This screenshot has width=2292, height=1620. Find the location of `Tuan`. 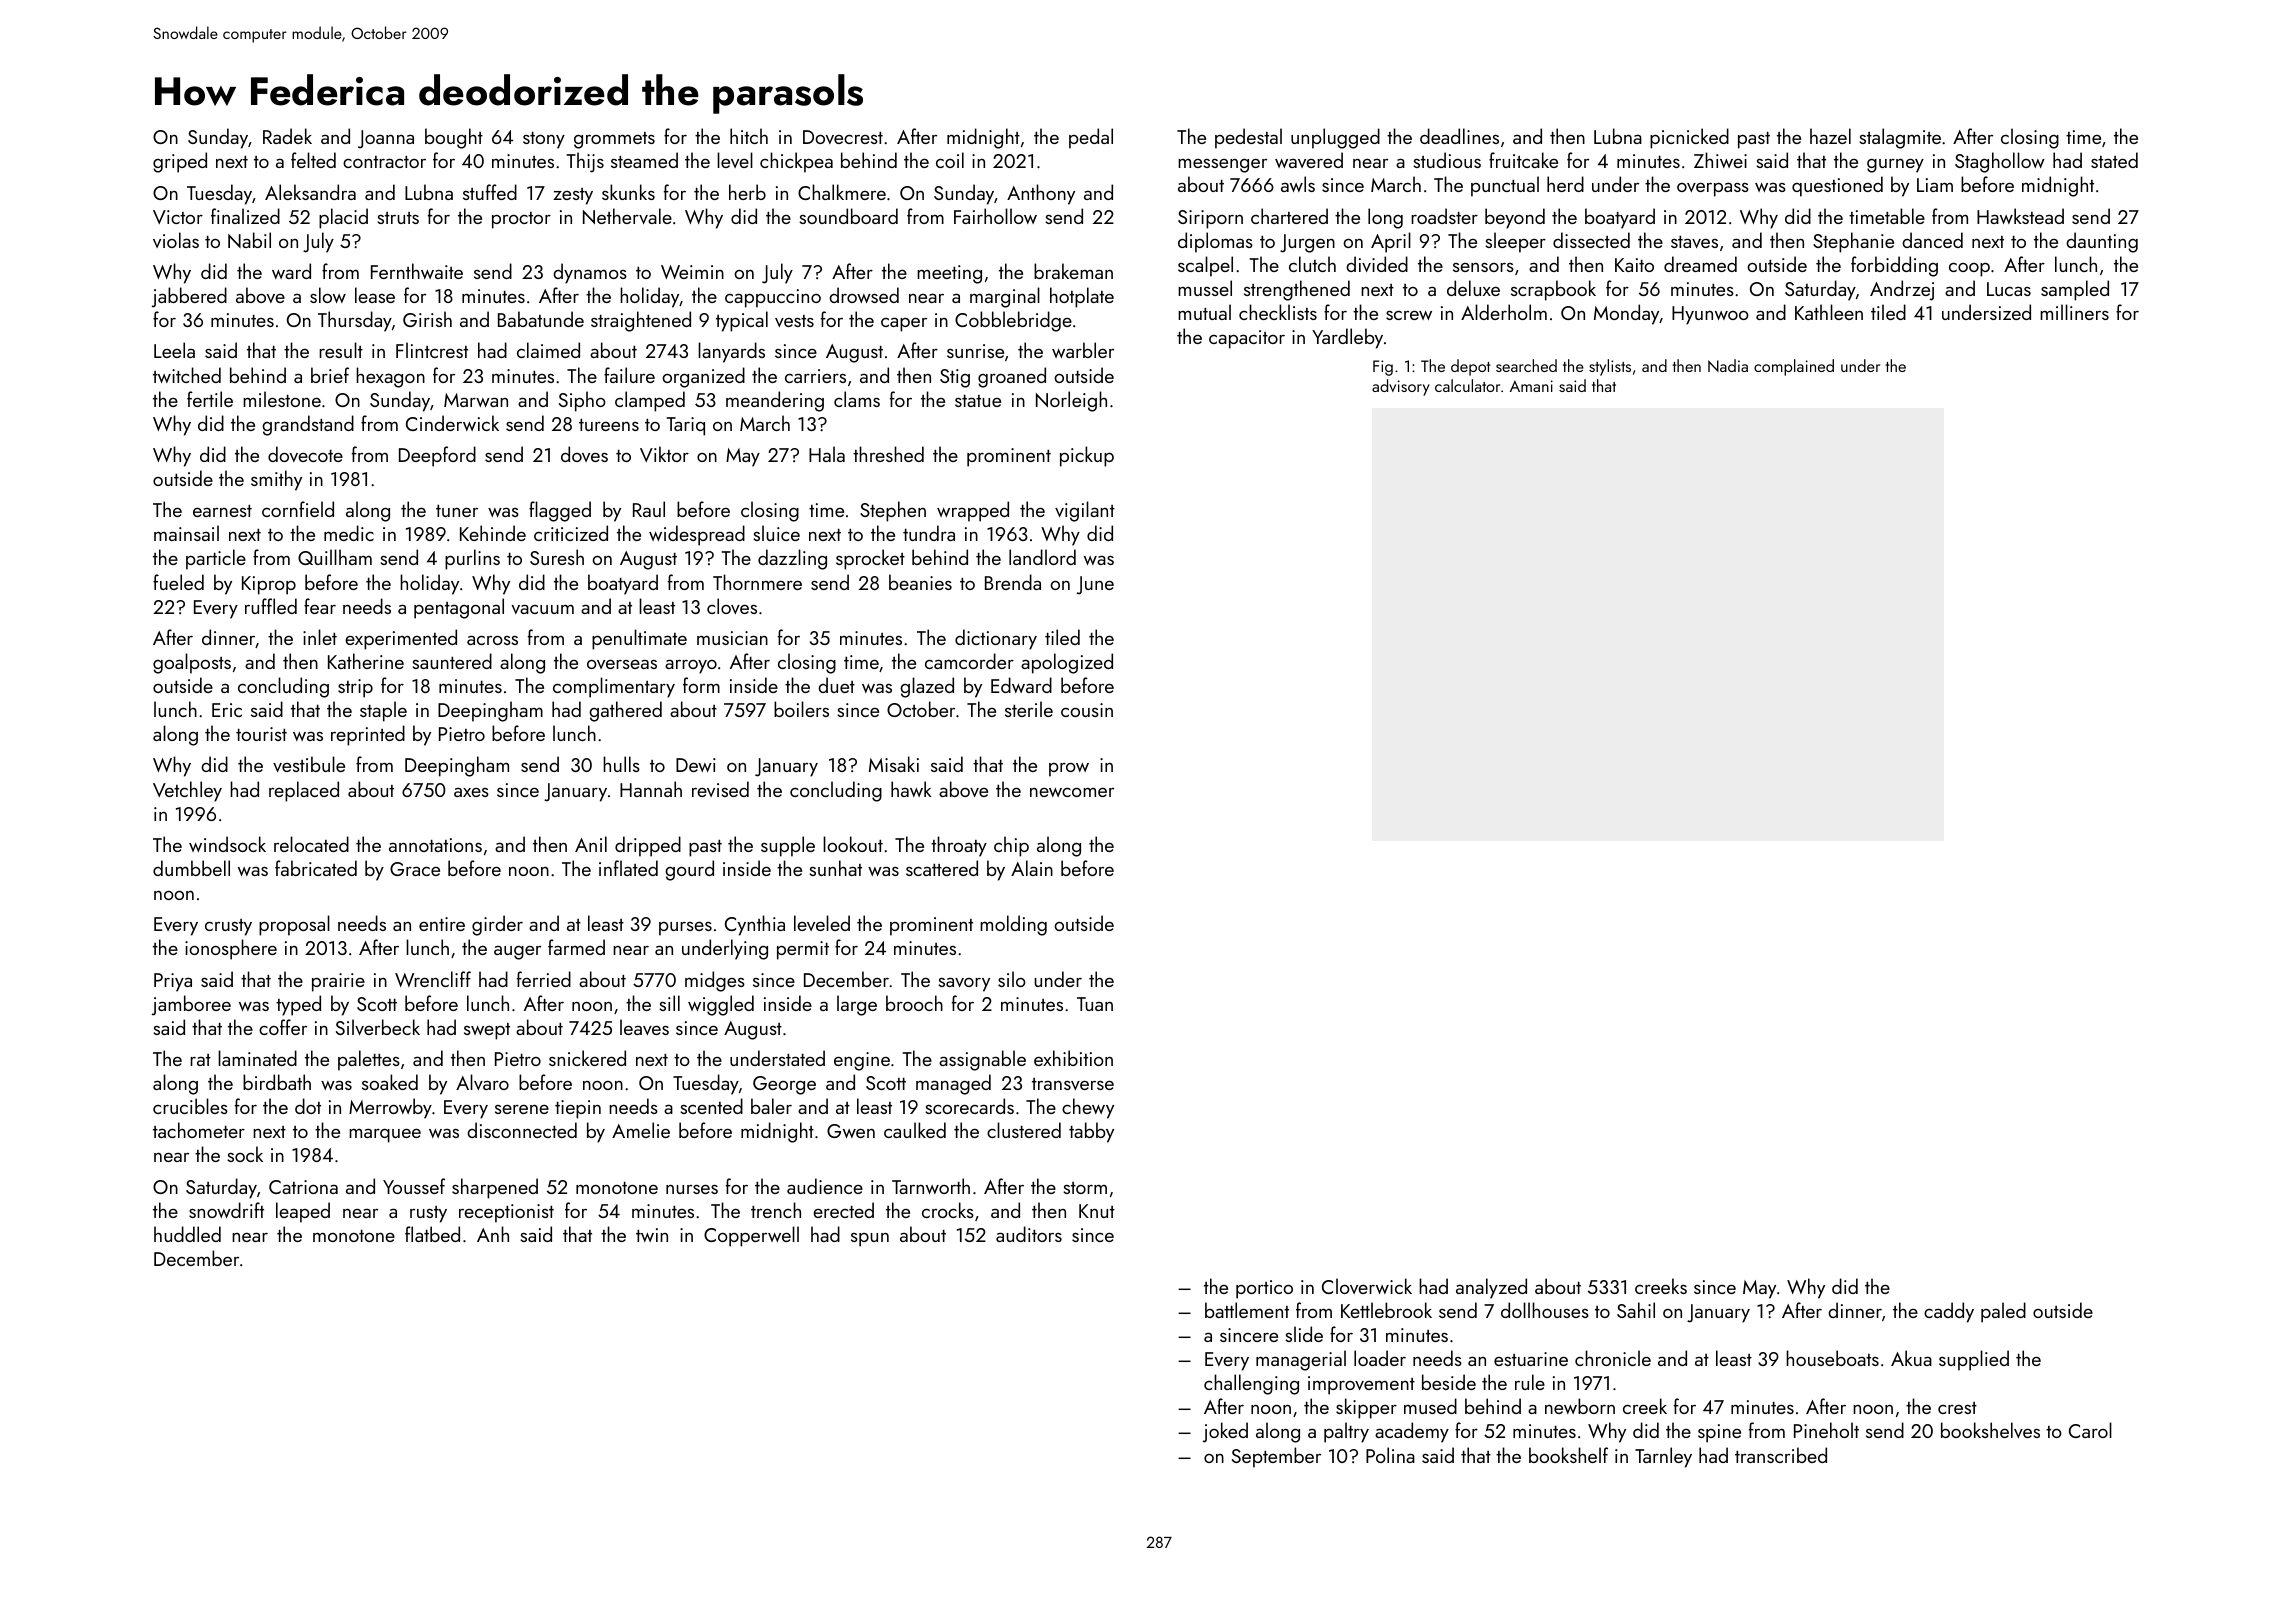

Tuan is located at coordinates (1095, 1004).
